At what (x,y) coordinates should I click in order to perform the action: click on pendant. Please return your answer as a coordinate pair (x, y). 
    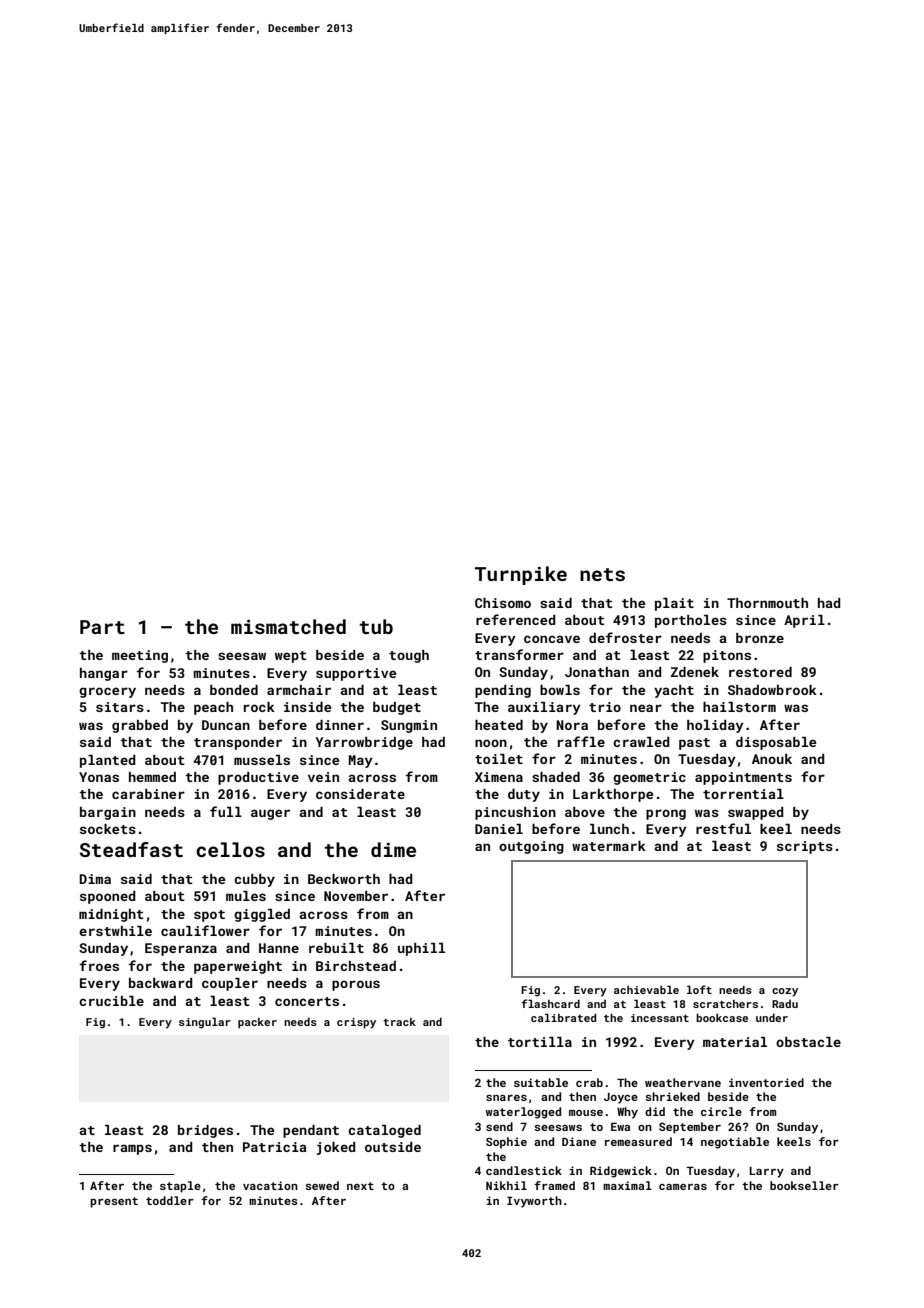
    Looking at the image, I should click on (311, 1131).
